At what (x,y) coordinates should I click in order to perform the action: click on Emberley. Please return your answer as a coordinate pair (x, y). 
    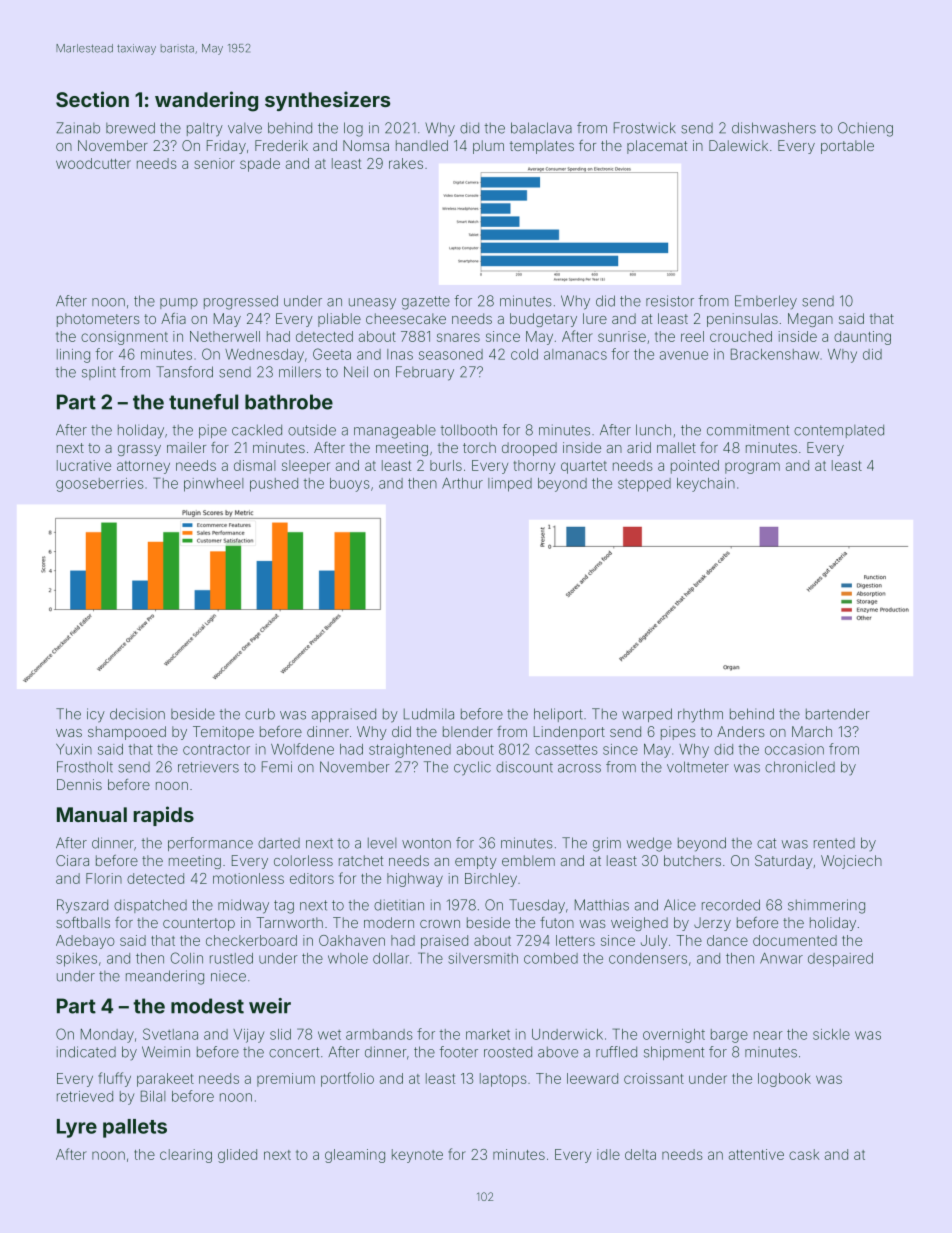
    Looking at the image, I should click on (766, 302).
